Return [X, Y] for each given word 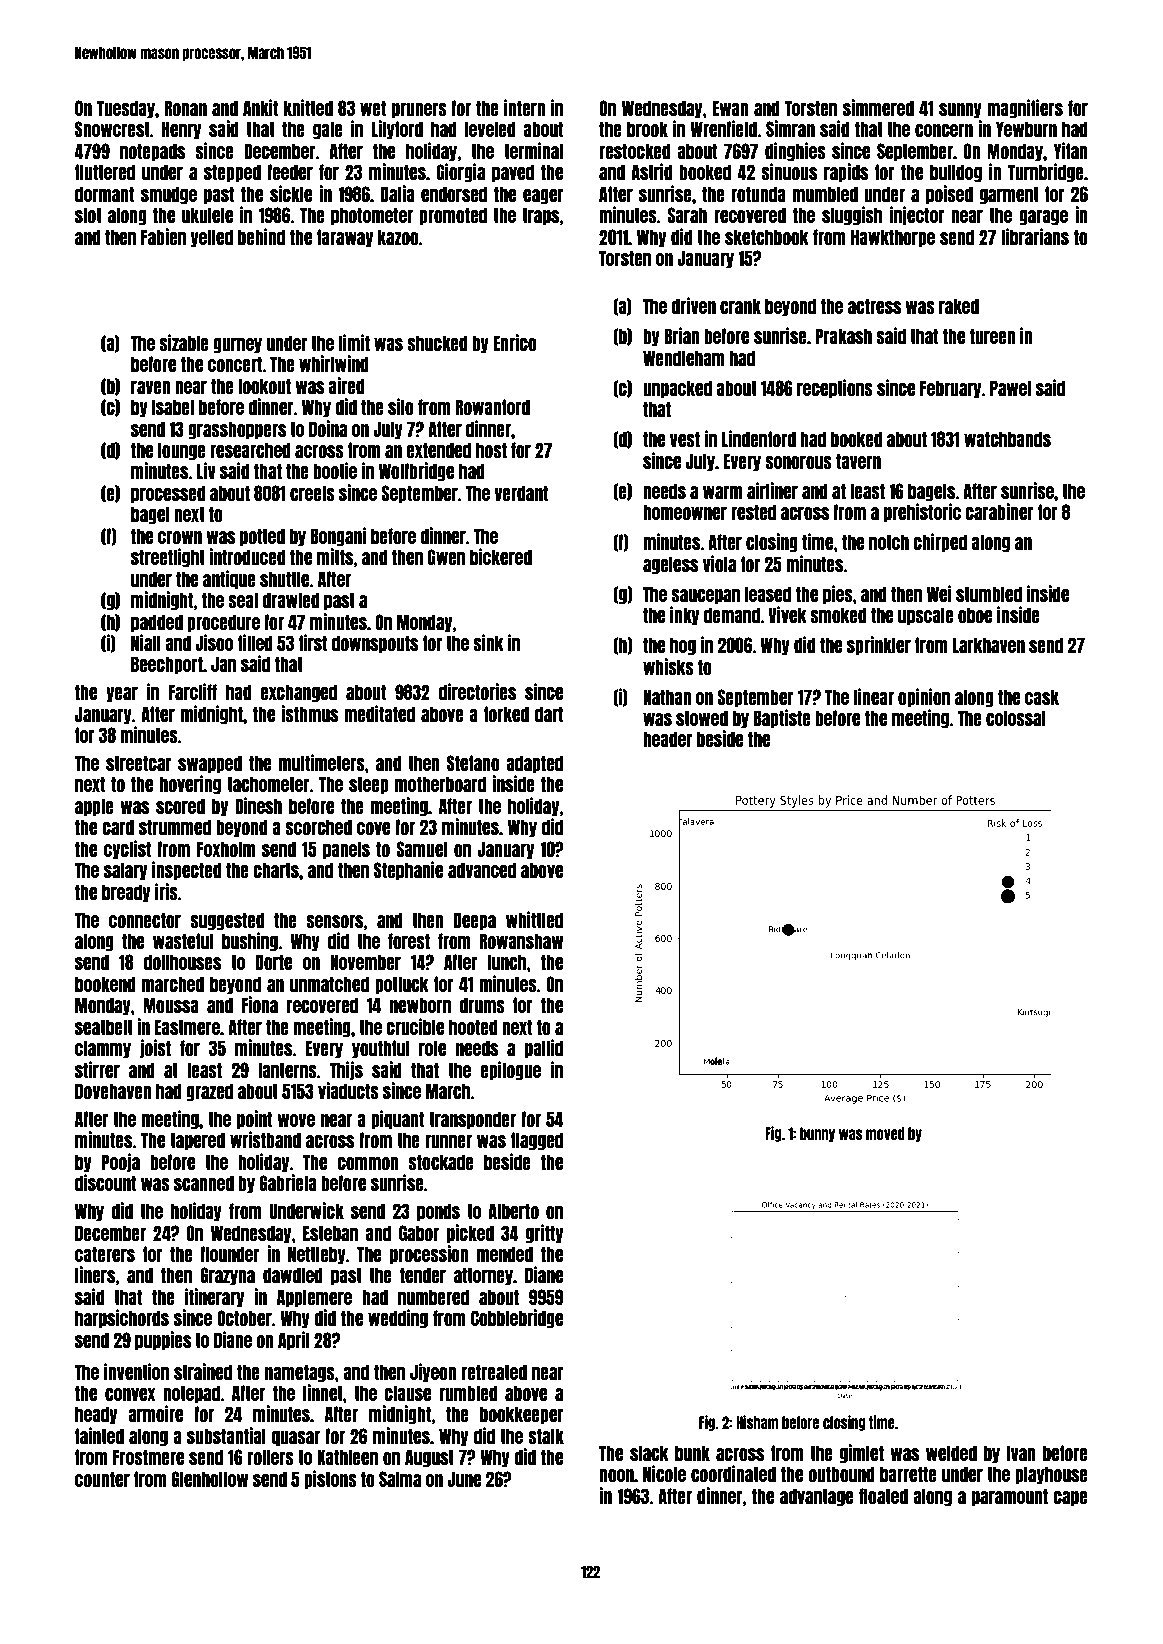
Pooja [121, 1162]
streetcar [139, 763]
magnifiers [1025, 108]
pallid [544, 1048]
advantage [816, 1497]
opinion [924, 697]
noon [616, 1475]
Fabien [163, 236]
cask [1042, 697]
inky [684, 615]
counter [102, 1479]
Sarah [687, 215]
